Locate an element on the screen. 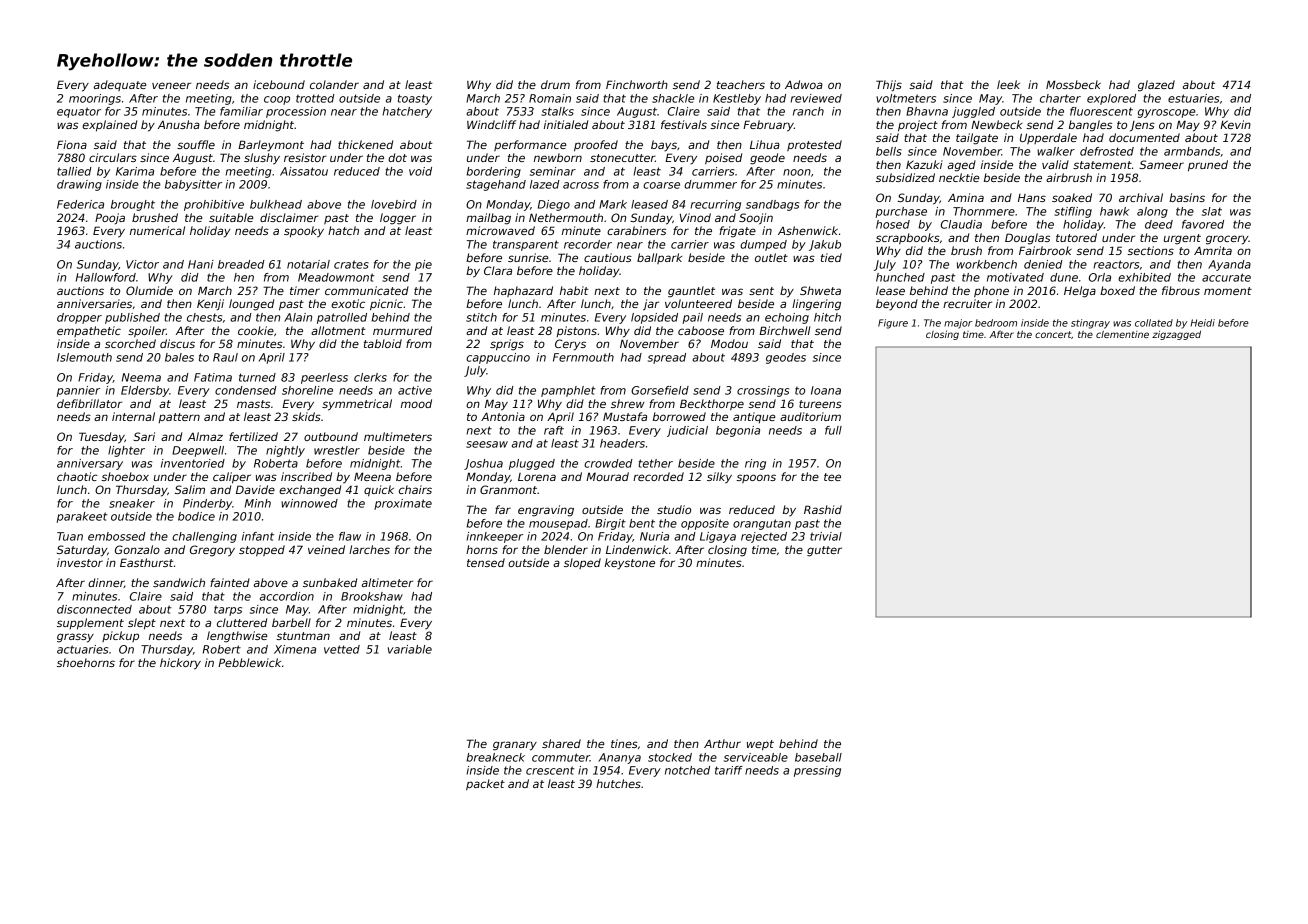  recorder is located at coordinates (588, 244).
